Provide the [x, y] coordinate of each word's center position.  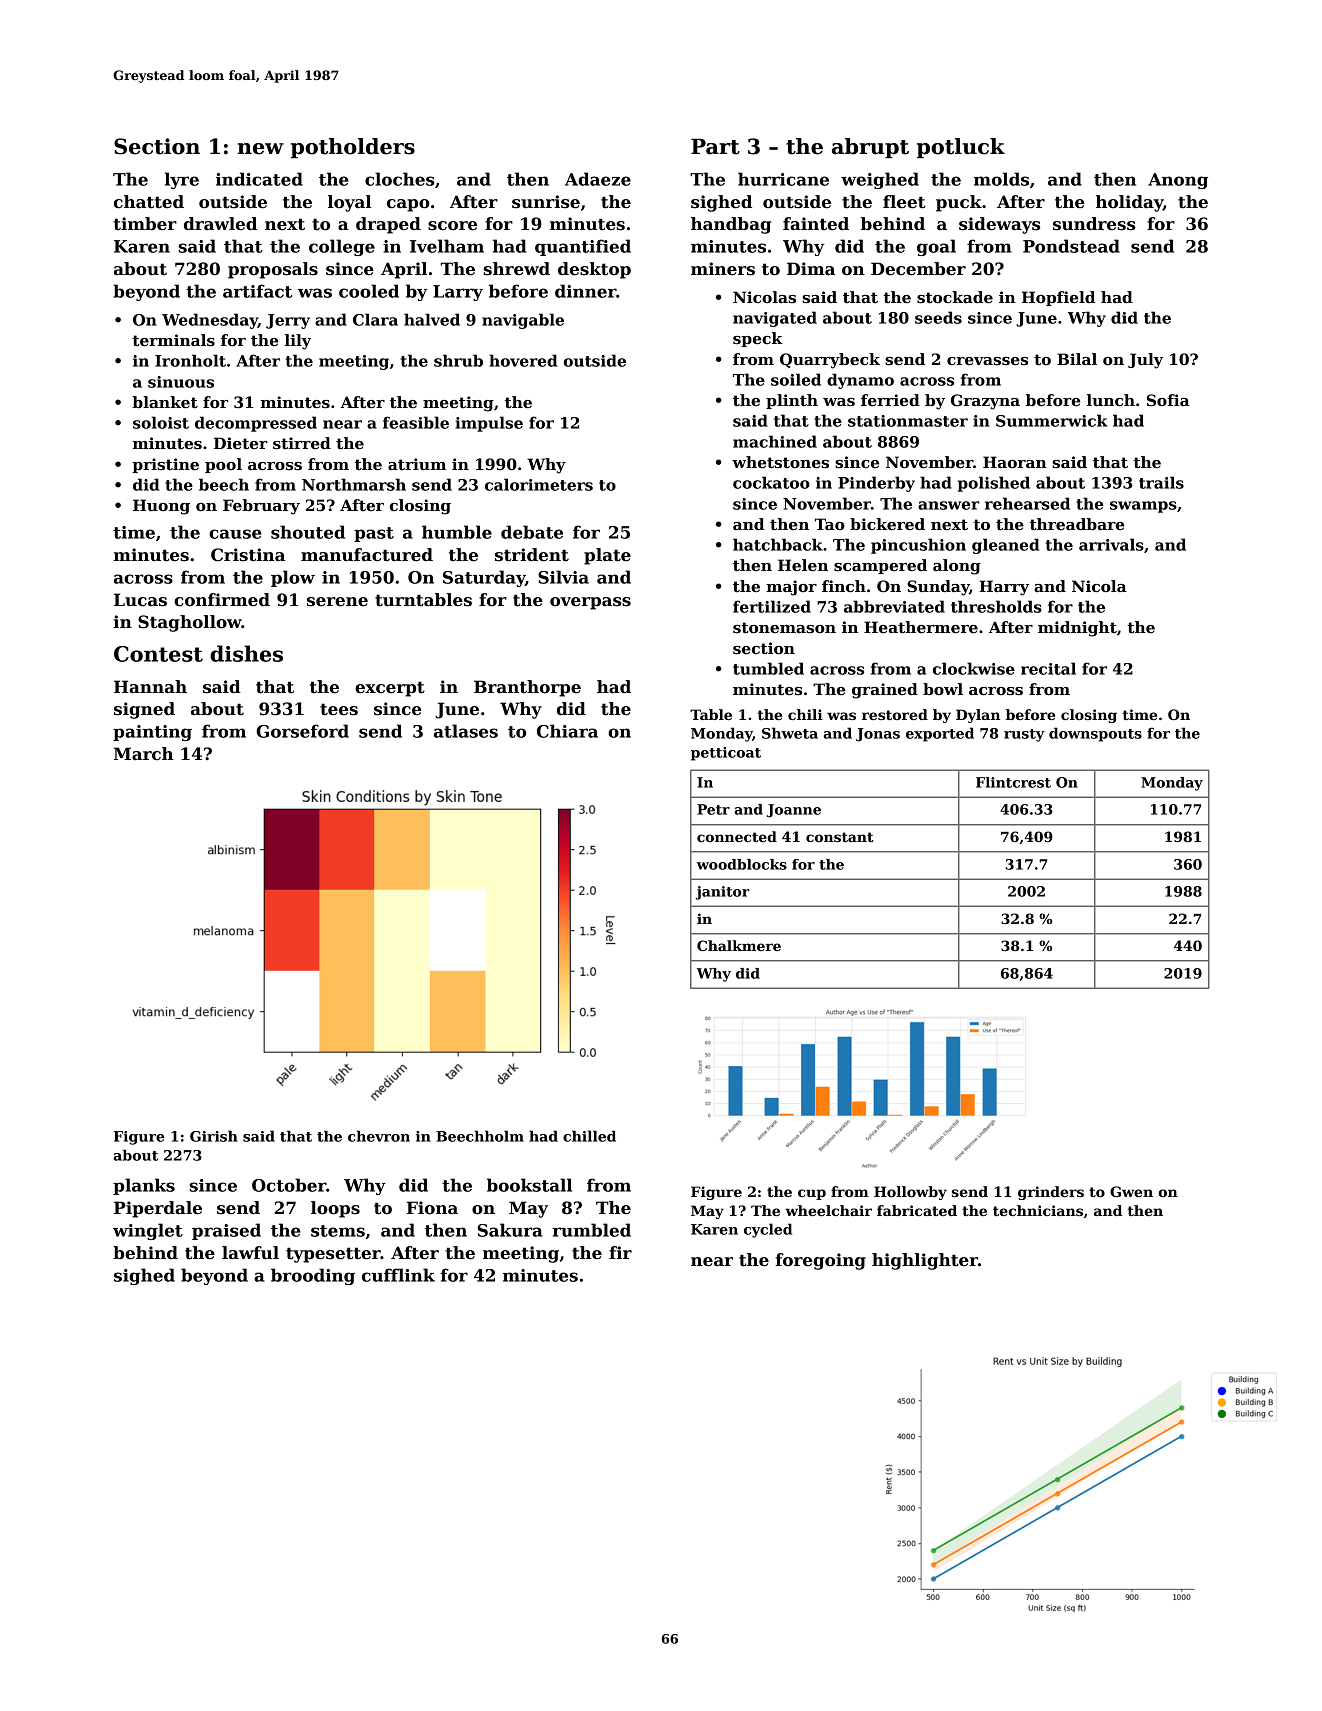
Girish [214, 1136]
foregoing [820, 1261]
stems [338, 1231]
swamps [1143, 507]
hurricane [783, 179]
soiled [796, 379]
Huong [161, 507]
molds [1001, 179]
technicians [1038, 1210]
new [260, 149]
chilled [589, 1136]
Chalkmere [739, 945]
